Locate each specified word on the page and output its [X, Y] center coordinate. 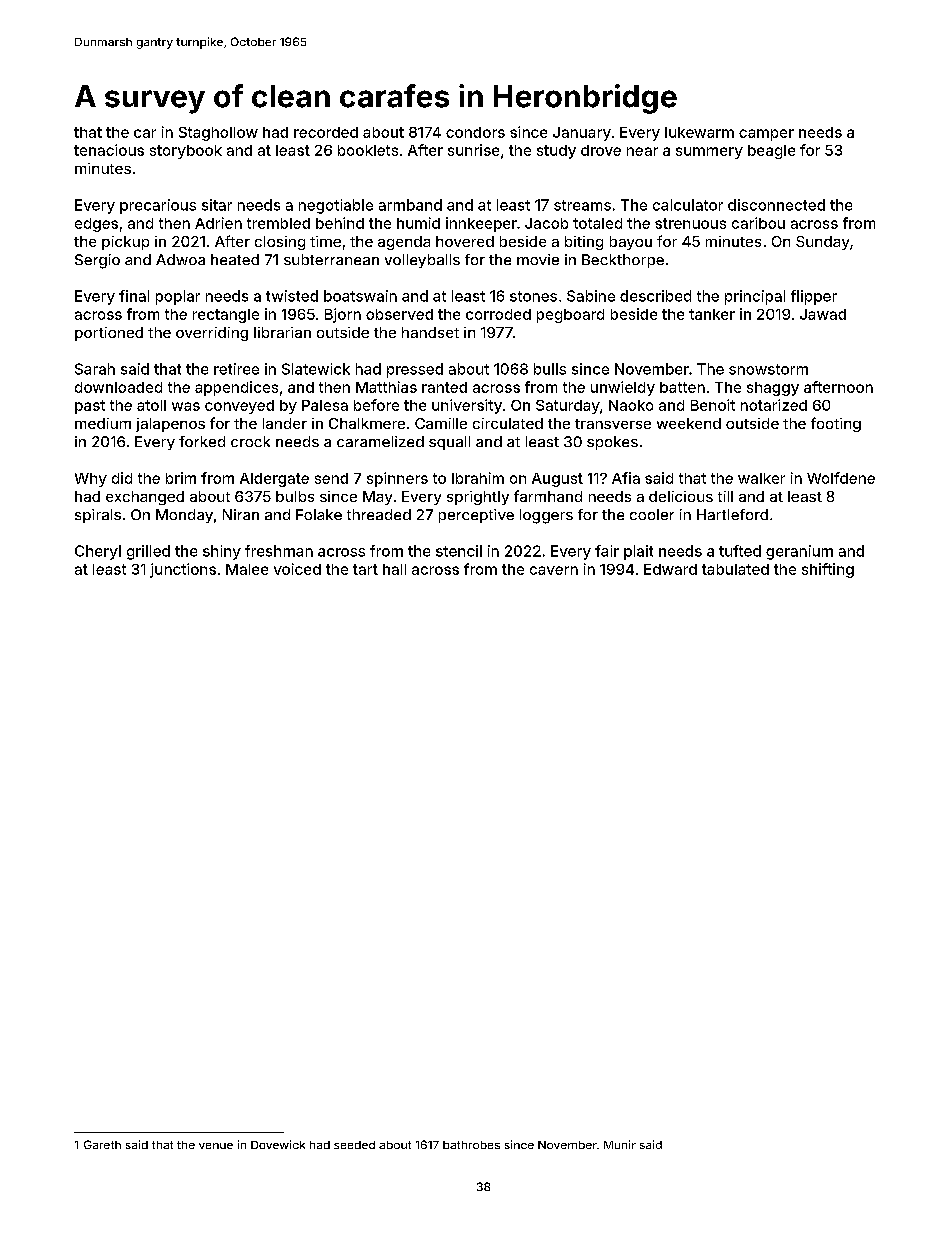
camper [766, 135]
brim [181, 478]
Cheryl [98, 552]
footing [836, 424]
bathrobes [471, 1145]
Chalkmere [367, 423]
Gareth [102, 1144]
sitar [217, 205]
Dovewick [278, 1144]
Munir [620, 1144]
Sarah [95, 369]
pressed [415, 370]
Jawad [823, 314]
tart [365, 569]
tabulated [735, 569]
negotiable [336, 206]
